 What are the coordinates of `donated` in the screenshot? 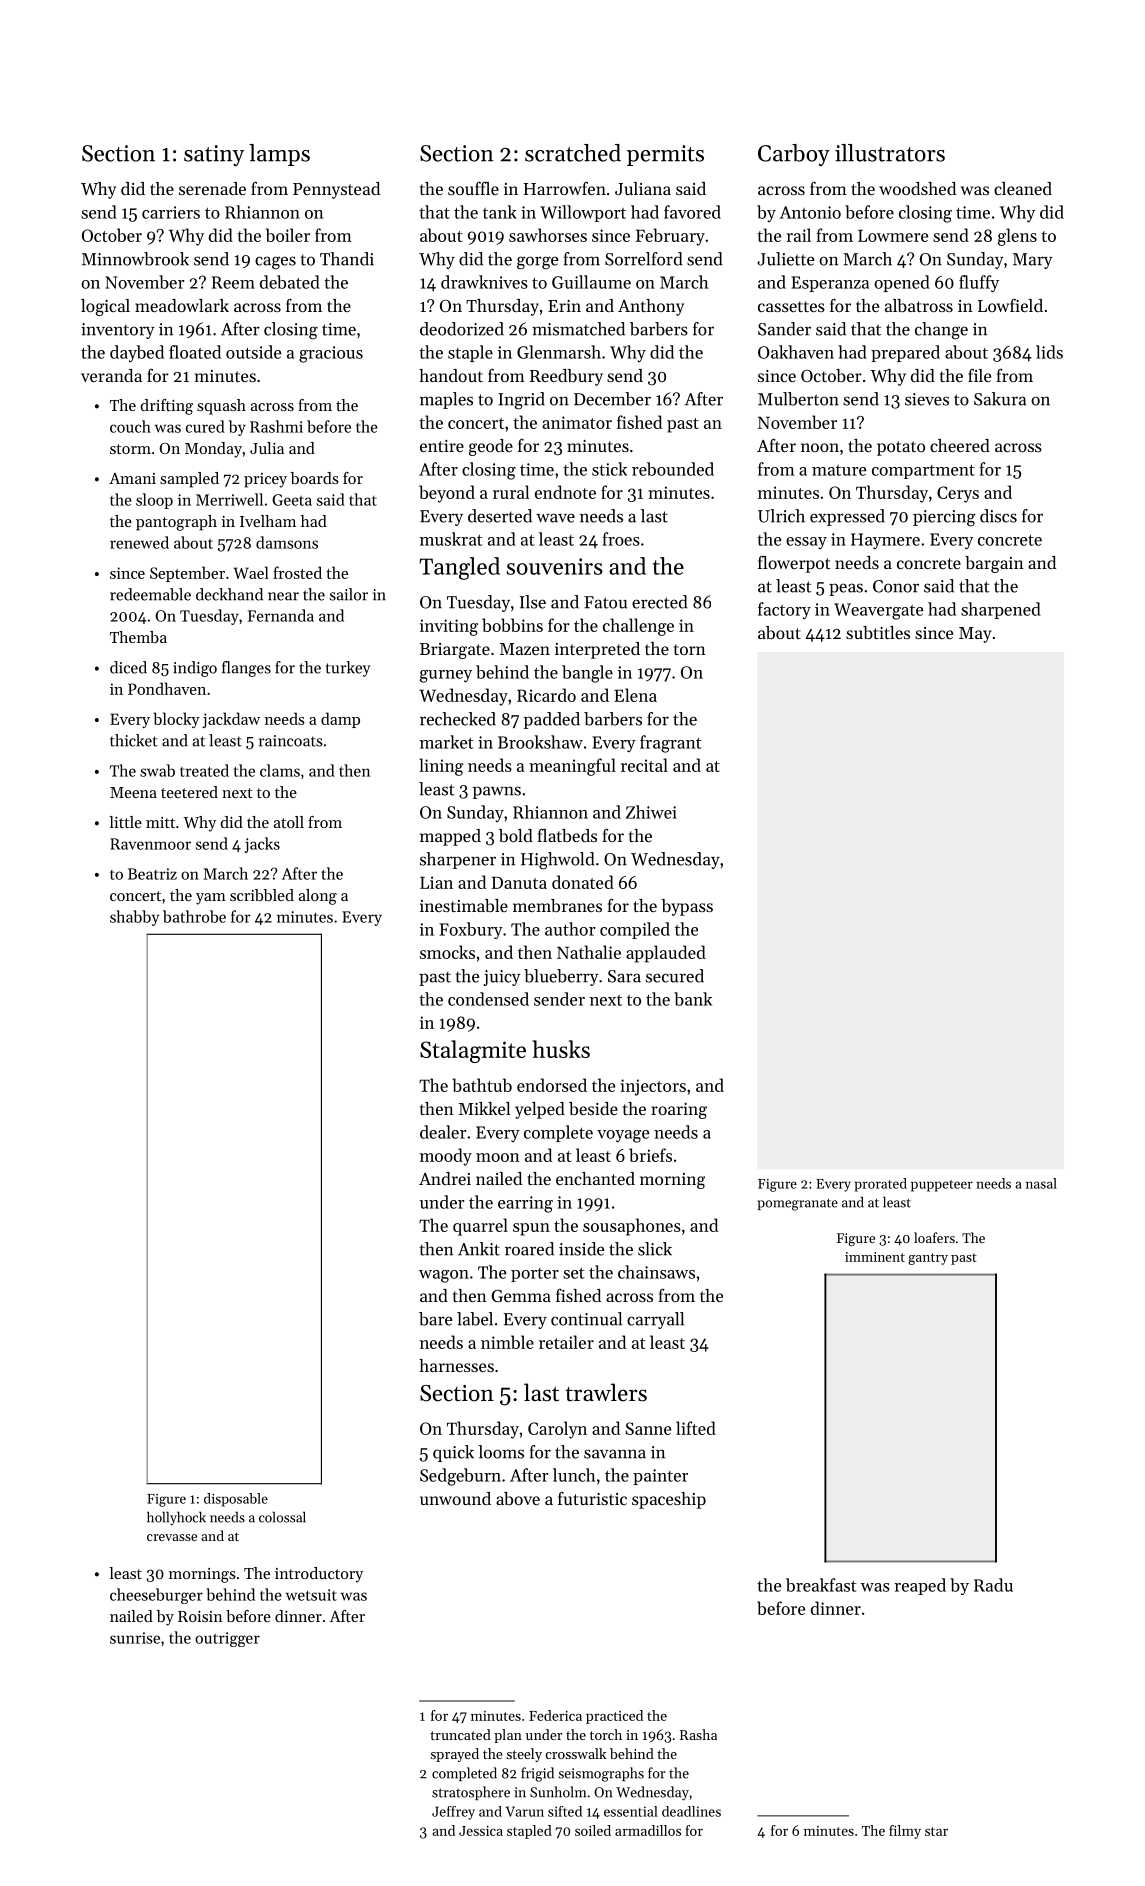 It's located at (583, 882).
